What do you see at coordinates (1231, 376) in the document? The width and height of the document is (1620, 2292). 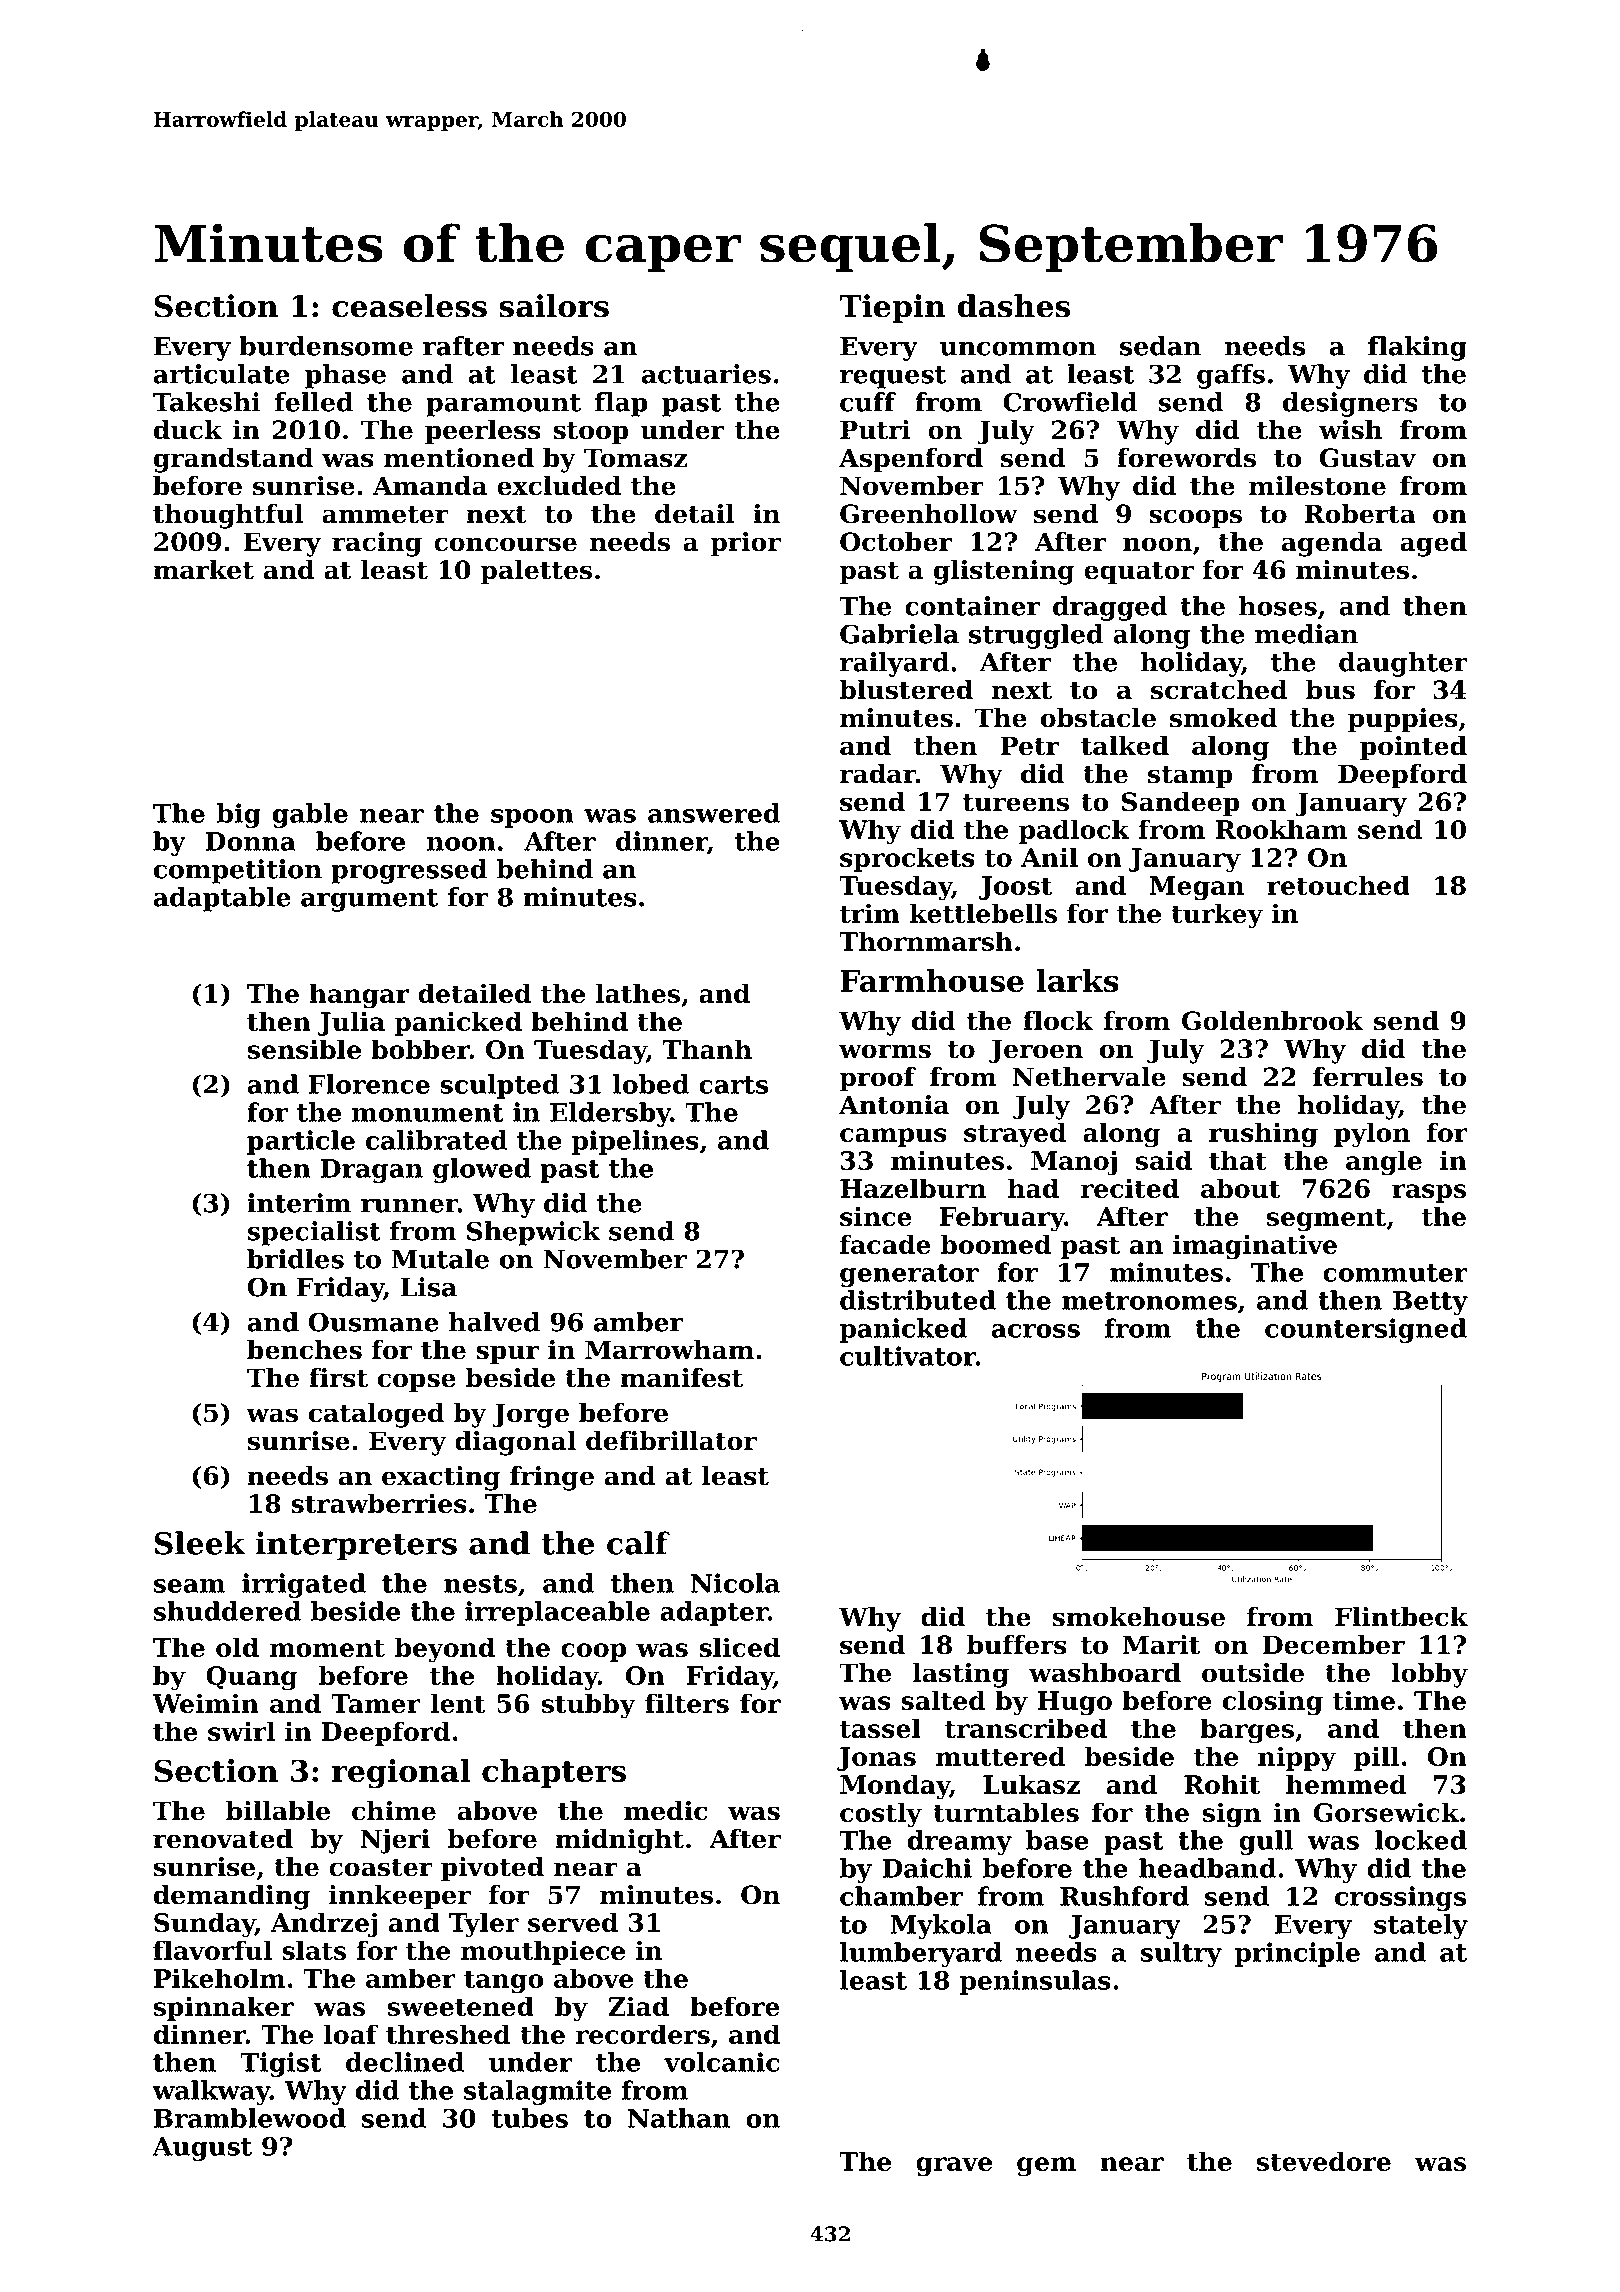 I see `gaffs` at bounding box center [1231, 376].
